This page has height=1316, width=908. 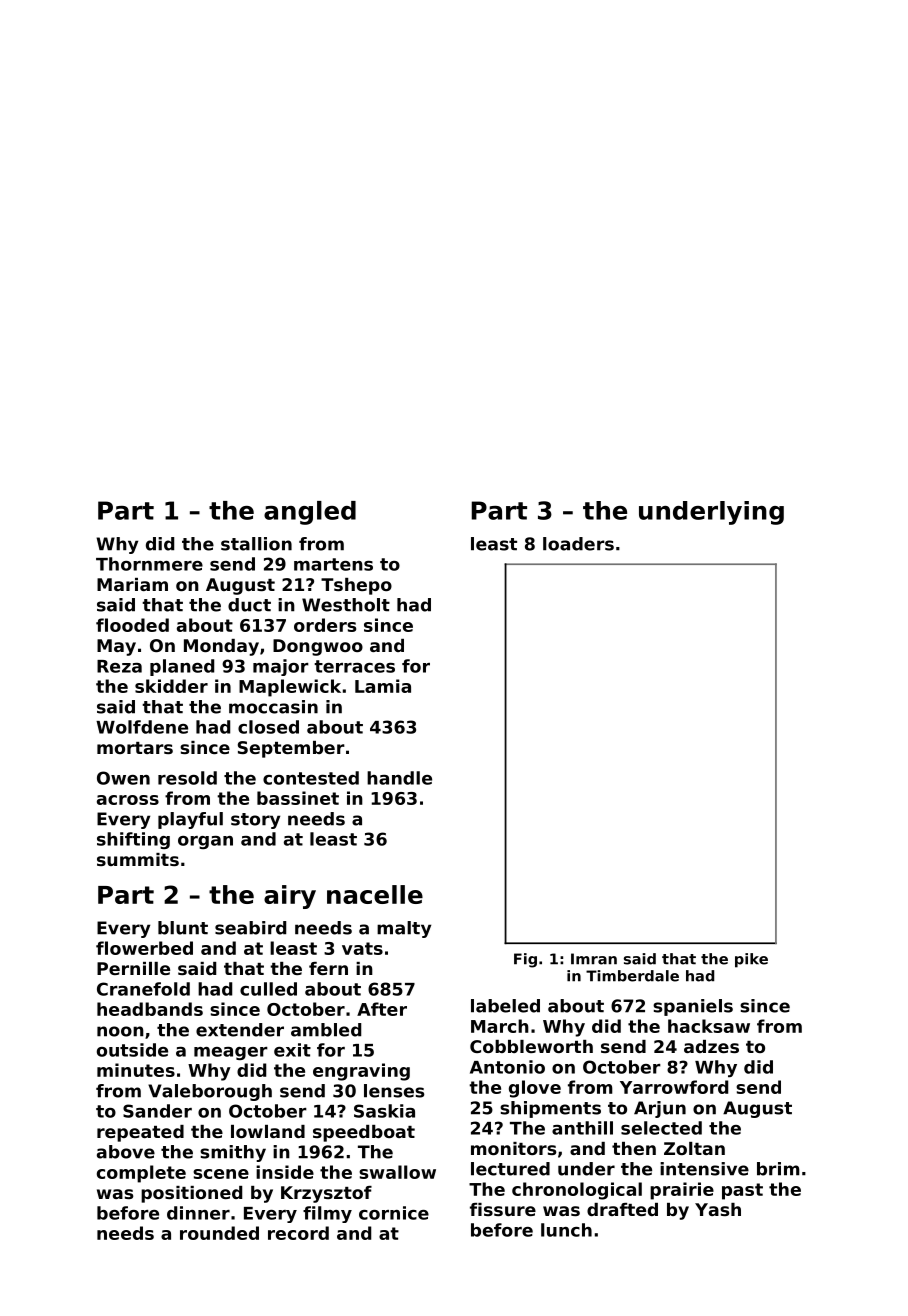 What do you see at coordinates (310, 513) in the page?
I see `angled` at bounding box center [310, 513].
